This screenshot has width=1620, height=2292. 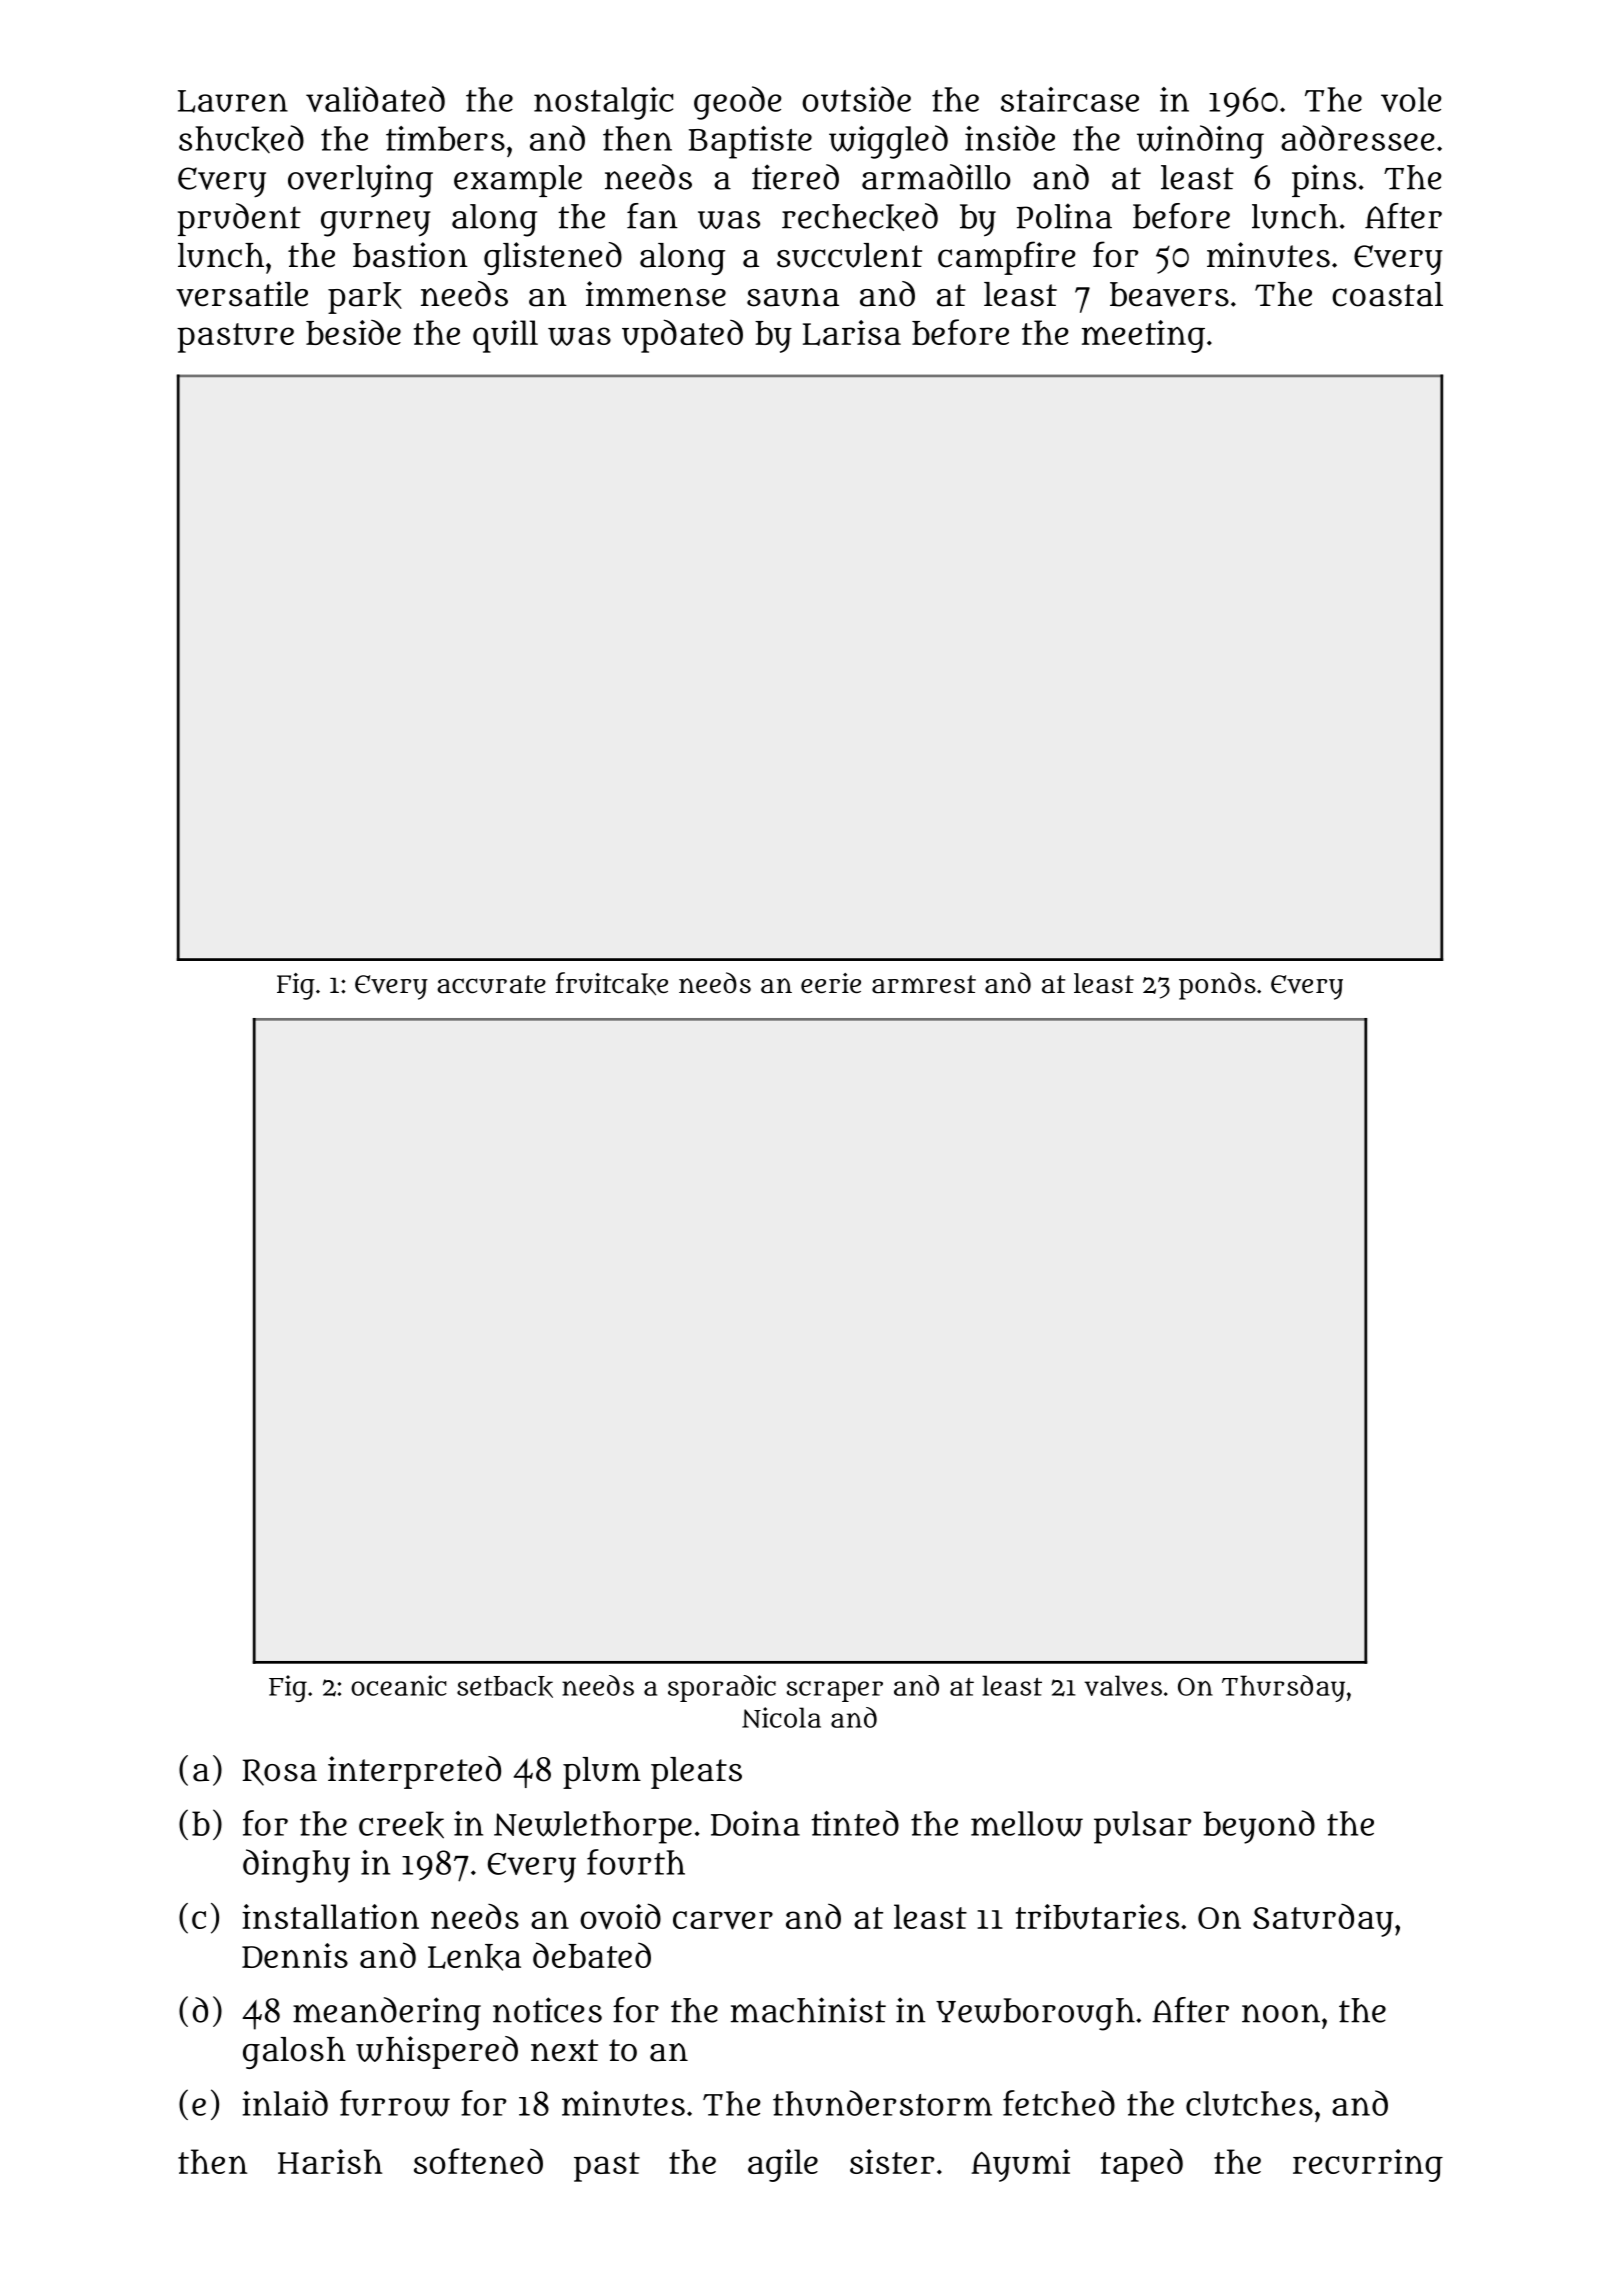 I want to click on setback, so click(x=505, y=1687).
